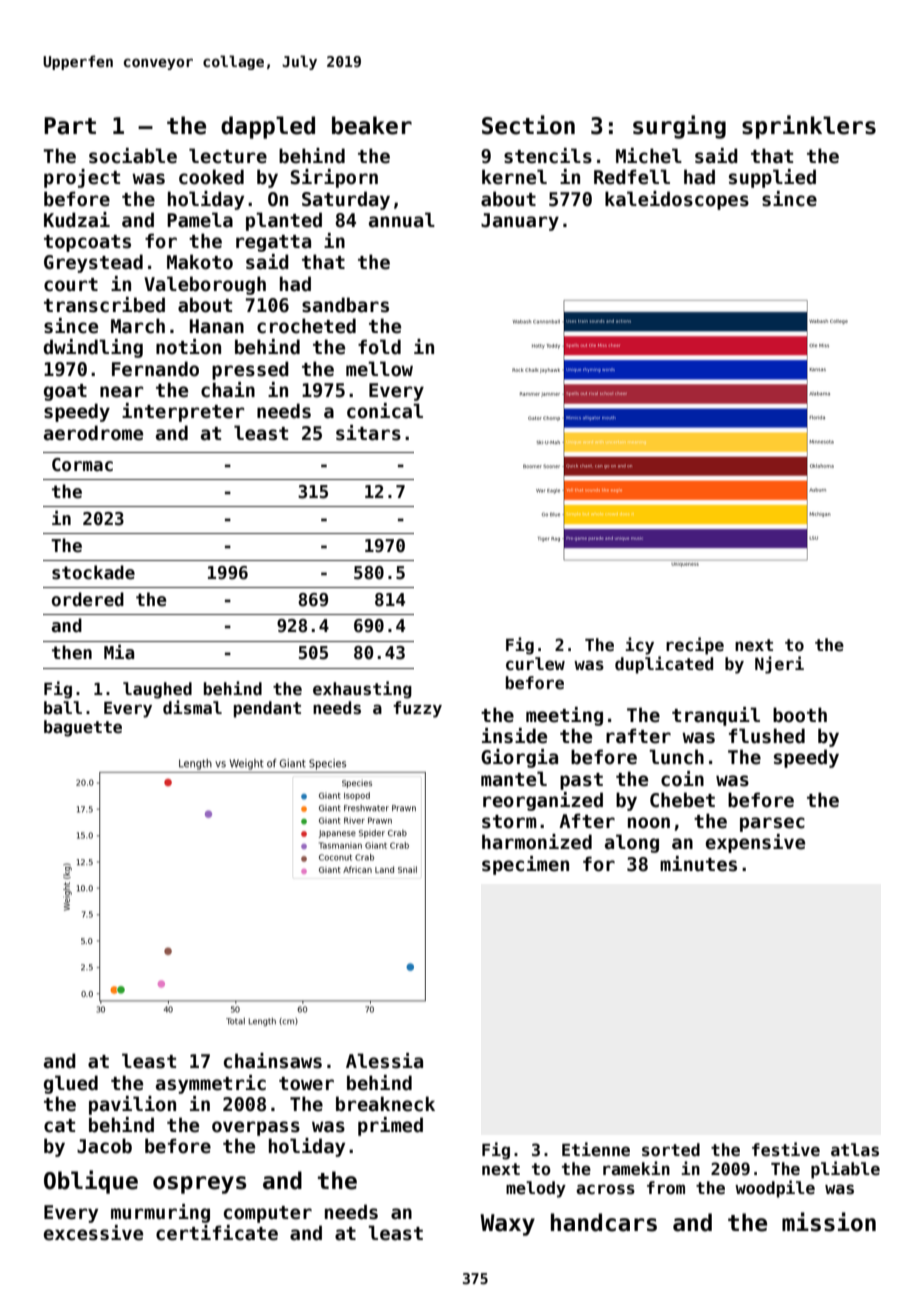  I want to click on sociable, so click(133, 156).
